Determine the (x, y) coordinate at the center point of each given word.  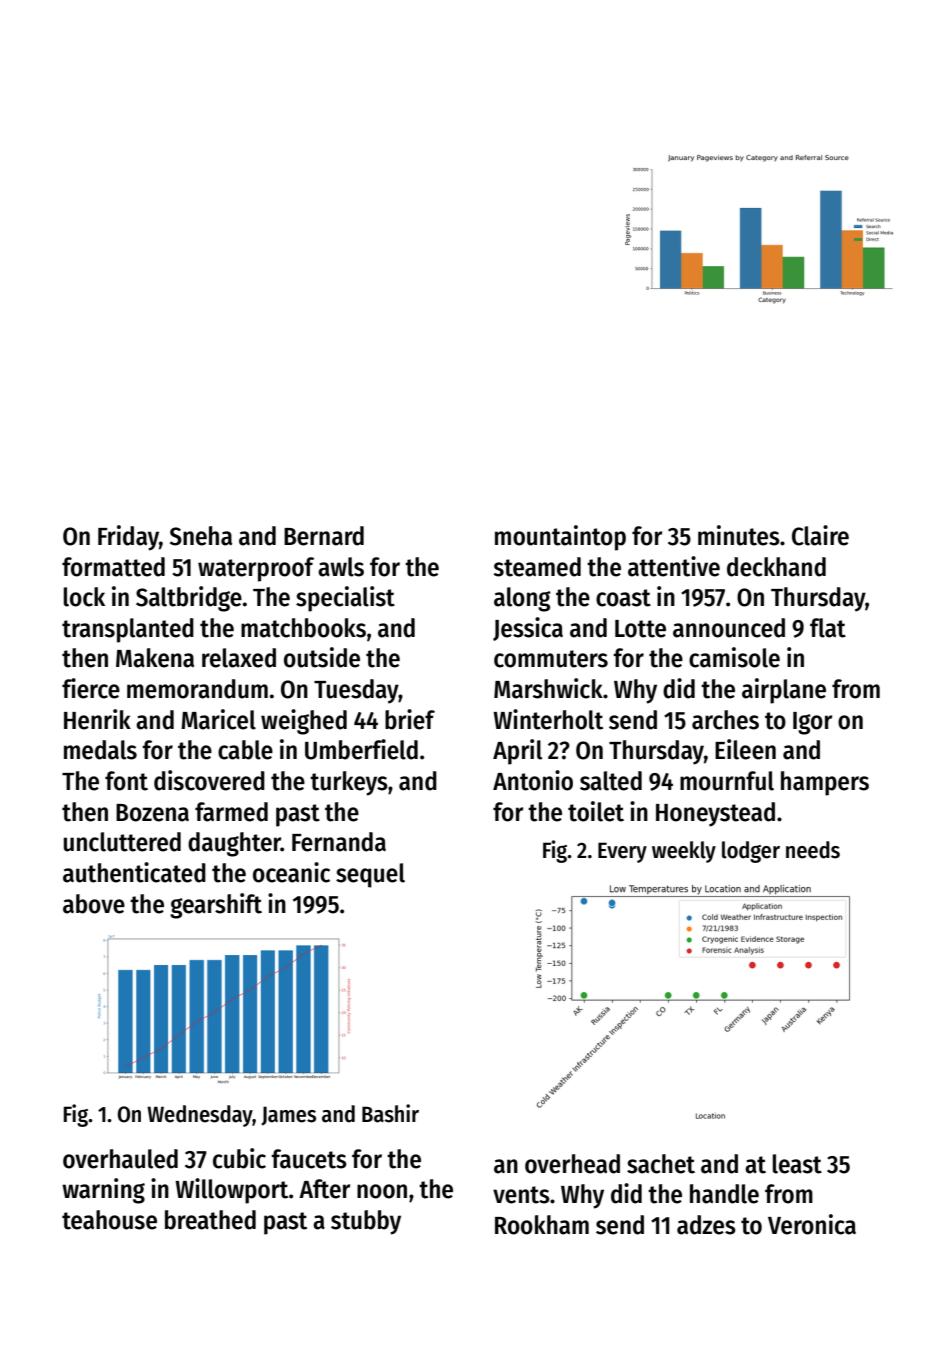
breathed (210, 1220)
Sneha (201, 536)
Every (622, 852)
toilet (596, 811)
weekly (684, 852)
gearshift (216, 906)
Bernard (324, 536)
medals (100, 750)
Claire (820, 535)
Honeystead (715, 814)
